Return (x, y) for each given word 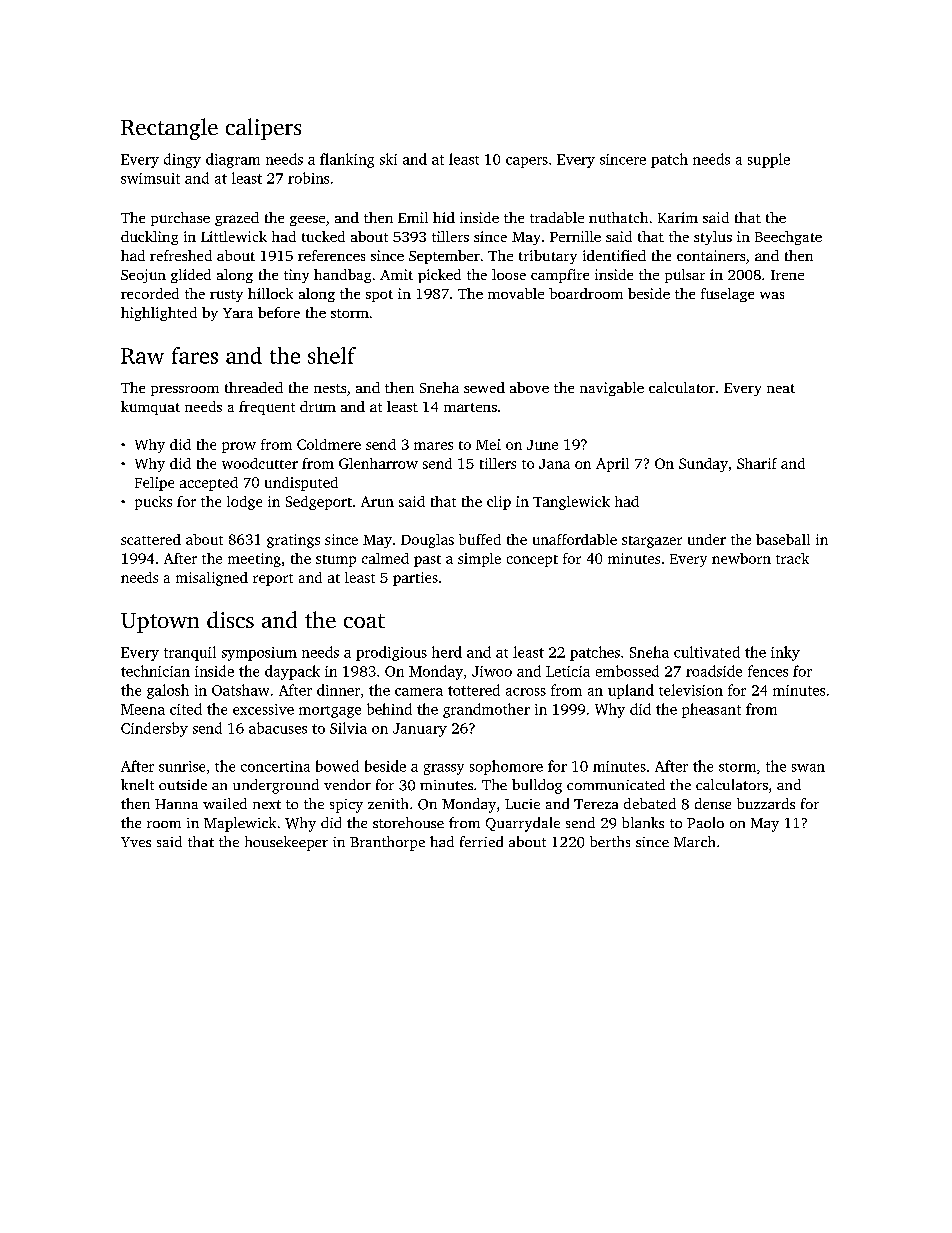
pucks (153, 503)
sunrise (182, 766)
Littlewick (234, 236)
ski (388, 159)
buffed (480, 539)
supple (769, 160)
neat (781, 388)
